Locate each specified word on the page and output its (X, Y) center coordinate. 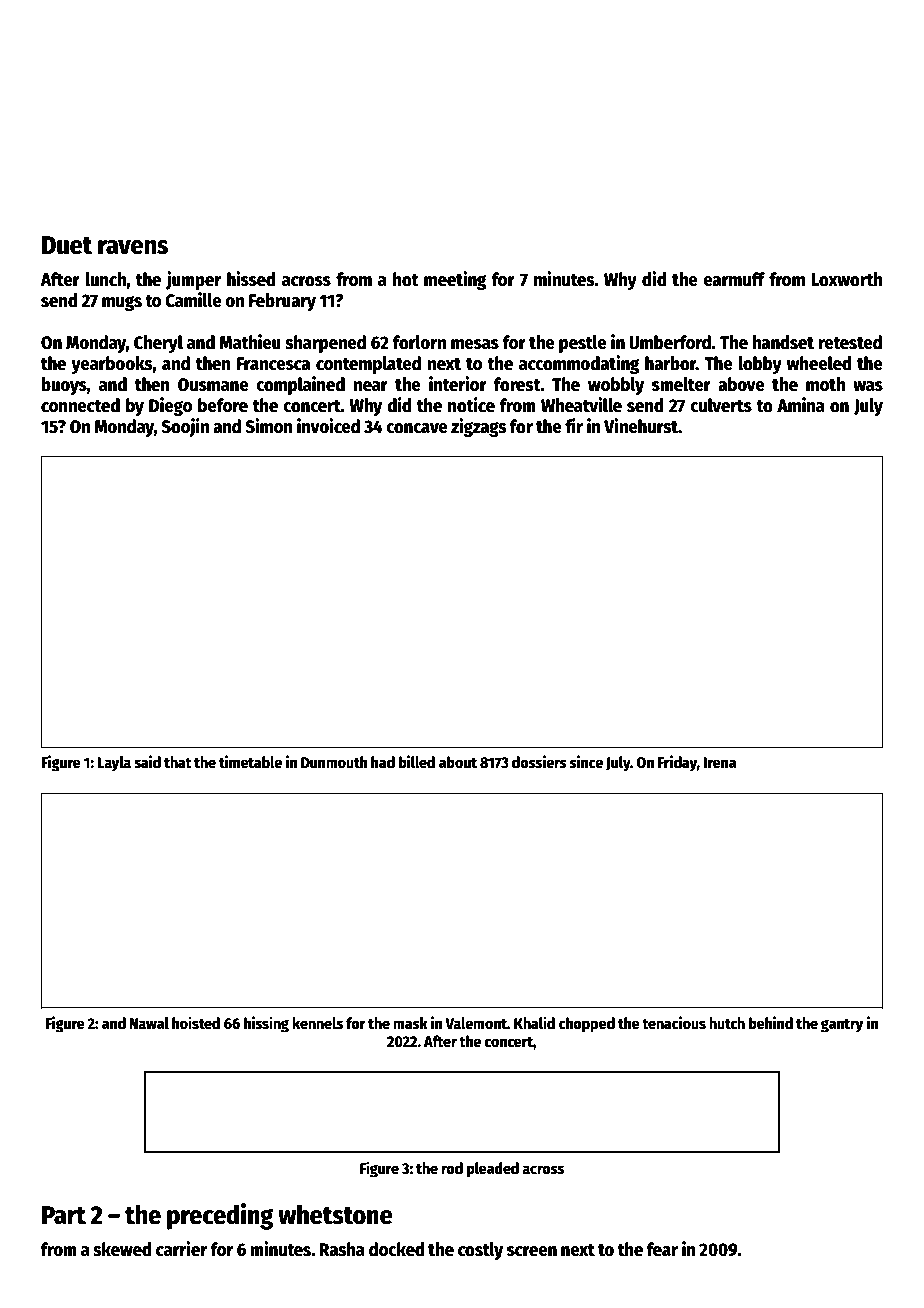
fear (662, 1249)
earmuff (734, 279)
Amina (801, 405)
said (147, 761)
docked (397, 1249)
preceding (220, 1216)
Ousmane (213, 385)
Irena (719, 762)
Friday (677, 763)
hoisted (196, 1022)
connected (80, 405)
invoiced (328, 426)
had (383, 762)
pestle (583, 344)
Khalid (534, 1022)
